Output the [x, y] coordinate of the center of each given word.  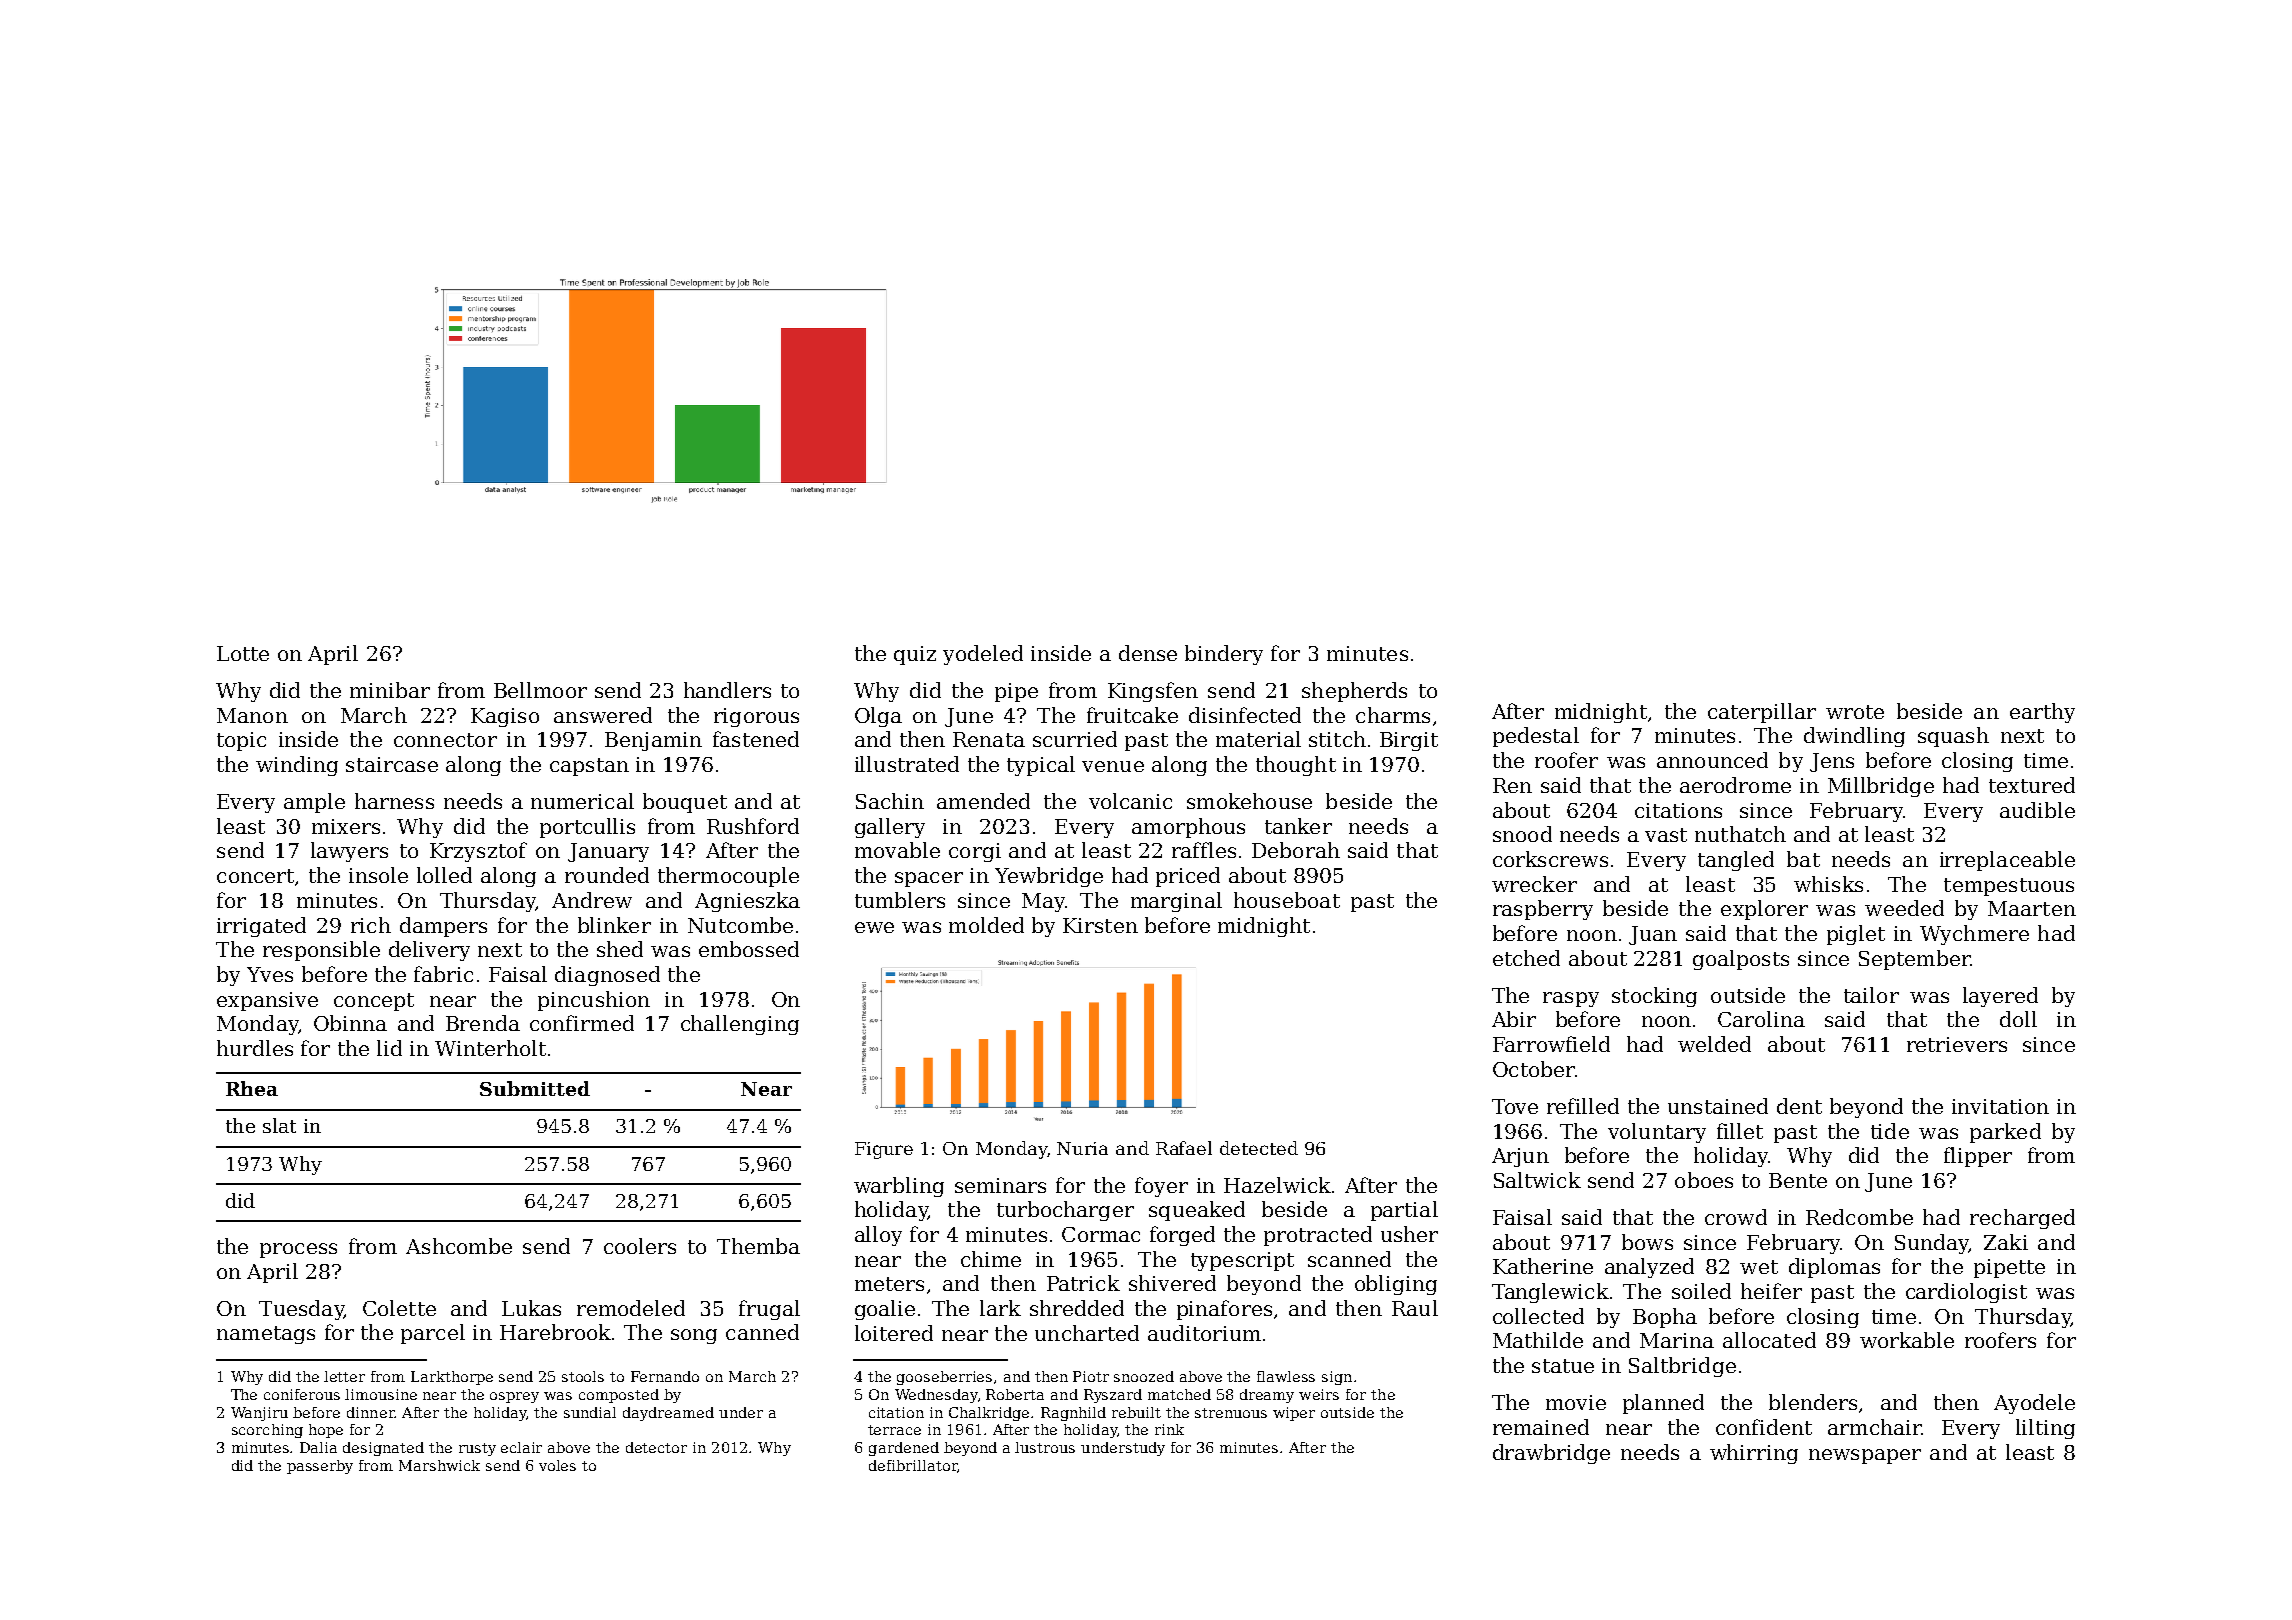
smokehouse [1249, 801]
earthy [2042, 713]
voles [557, 1465]
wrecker [1534, 884]
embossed [749, 949]
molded [986, 925]
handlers [727, 690]
